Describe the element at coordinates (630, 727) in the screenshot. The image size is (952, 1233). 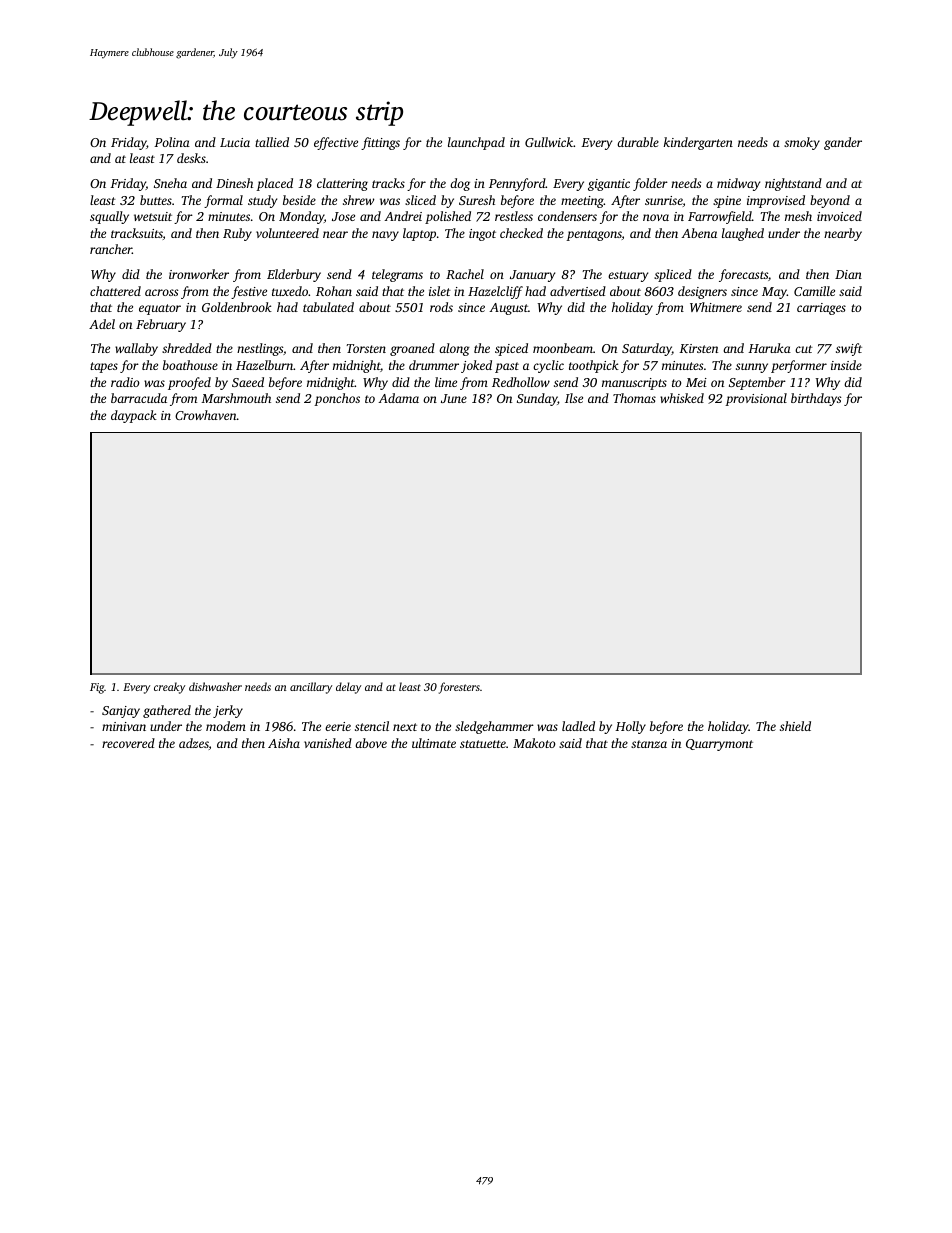
I see `Holly` at that location.
